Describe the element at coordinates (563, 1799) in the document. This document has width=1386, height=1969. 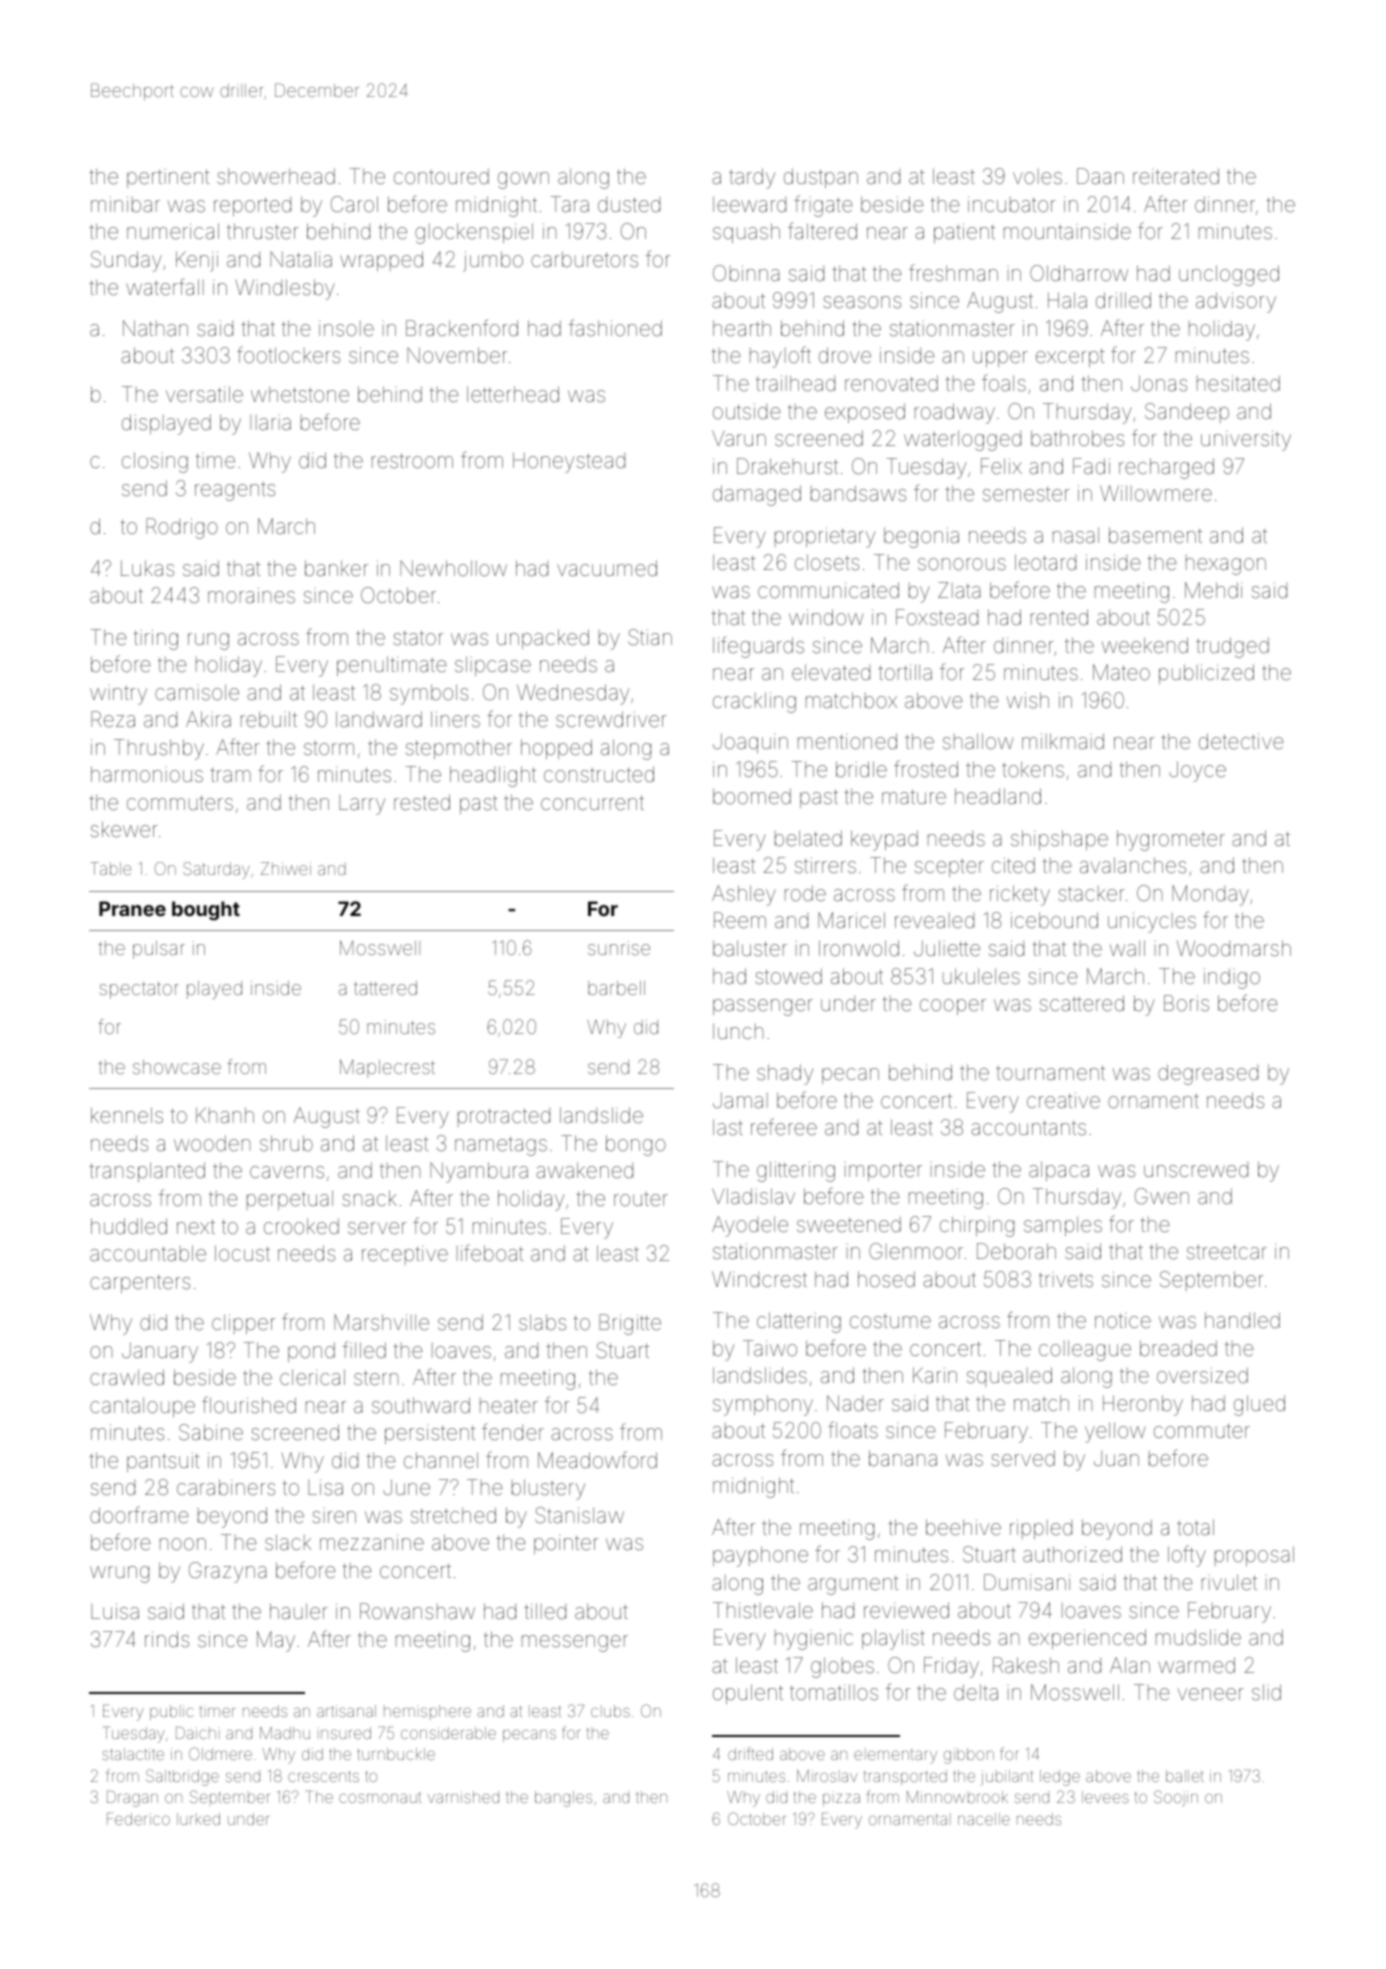
I see `bangles` at that location.
